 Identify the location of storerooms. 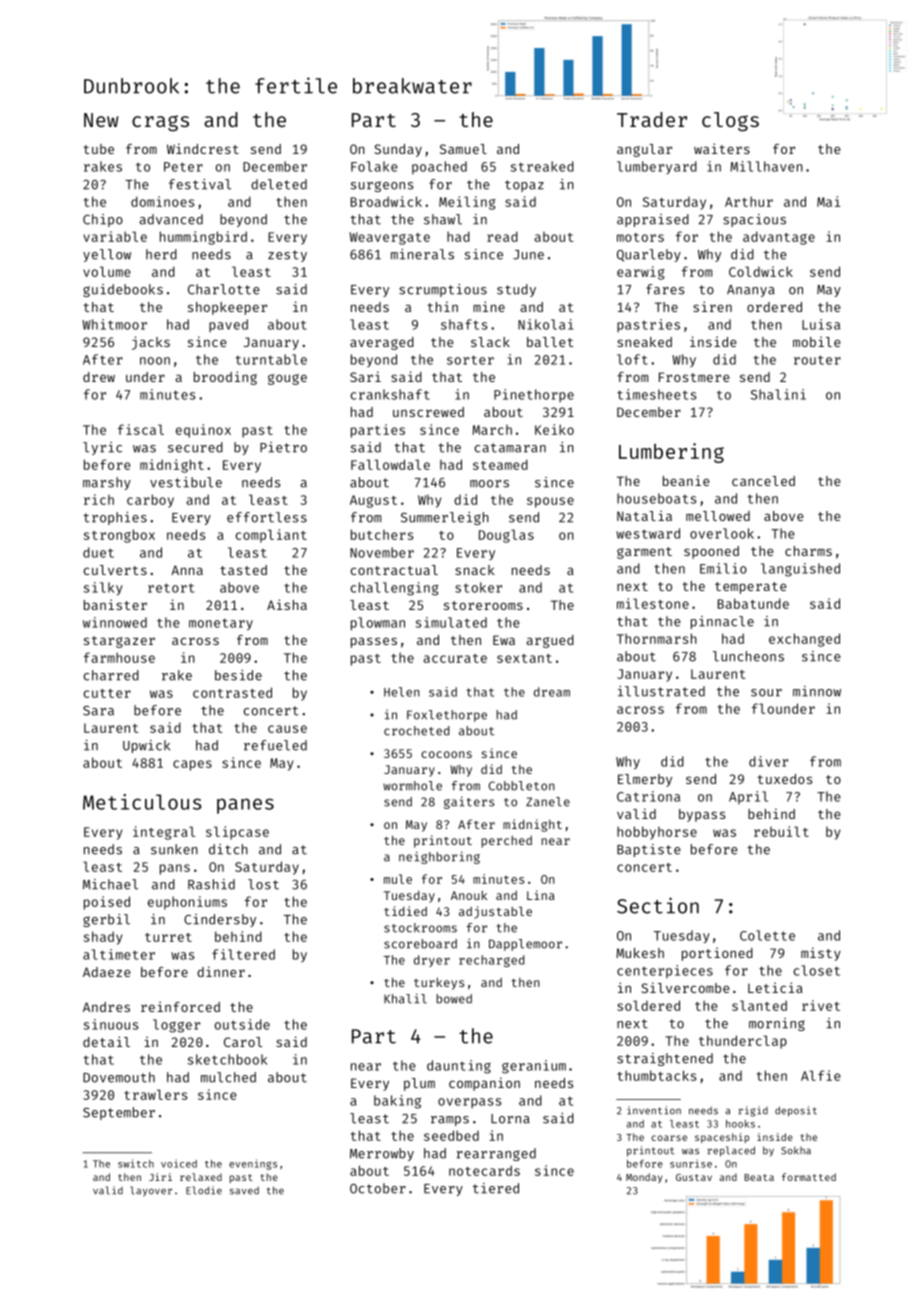
(483, 605).
